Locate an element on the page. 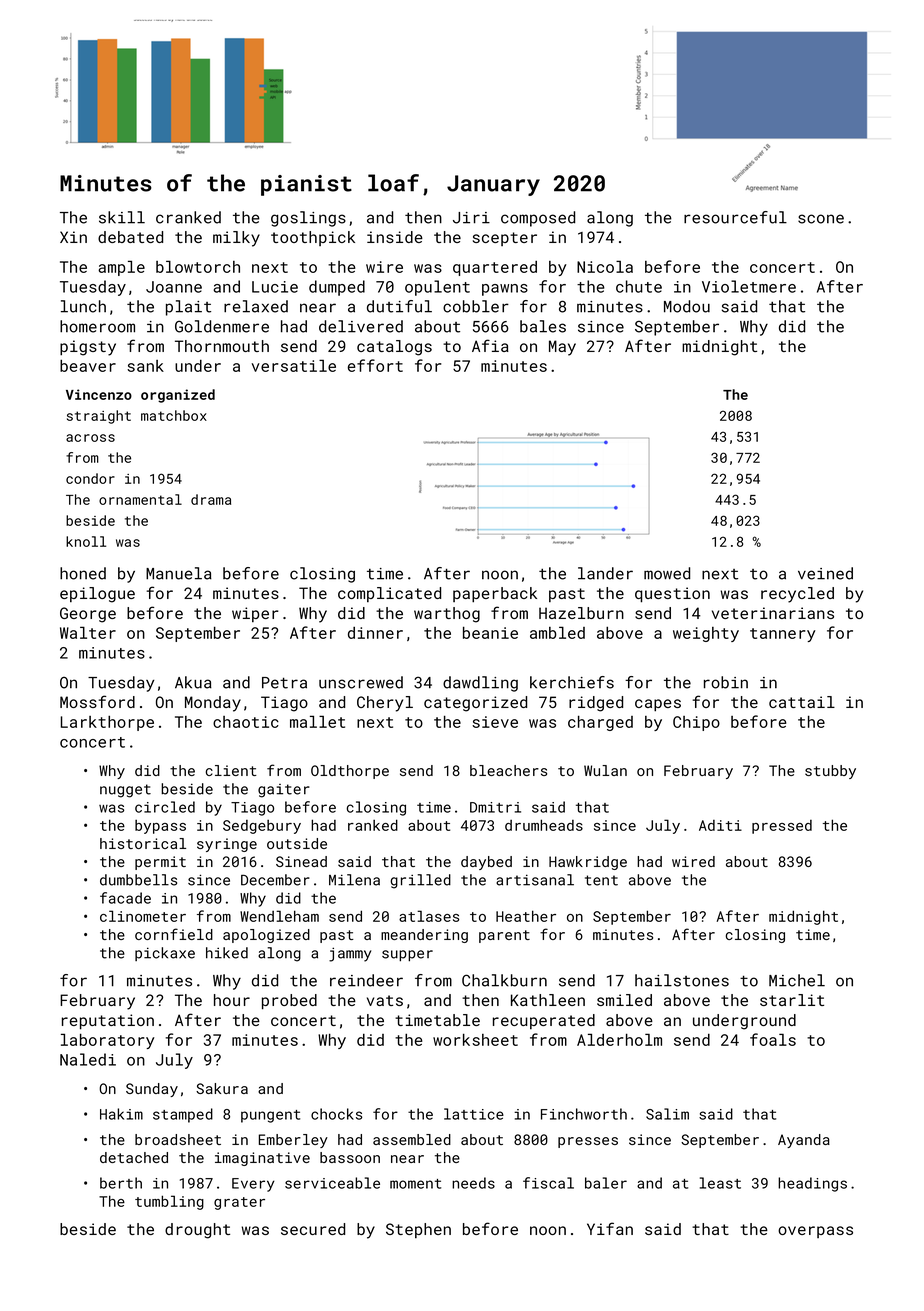 The image size is (924, 1311). tumbling is located at coordinates (169, 1202).
